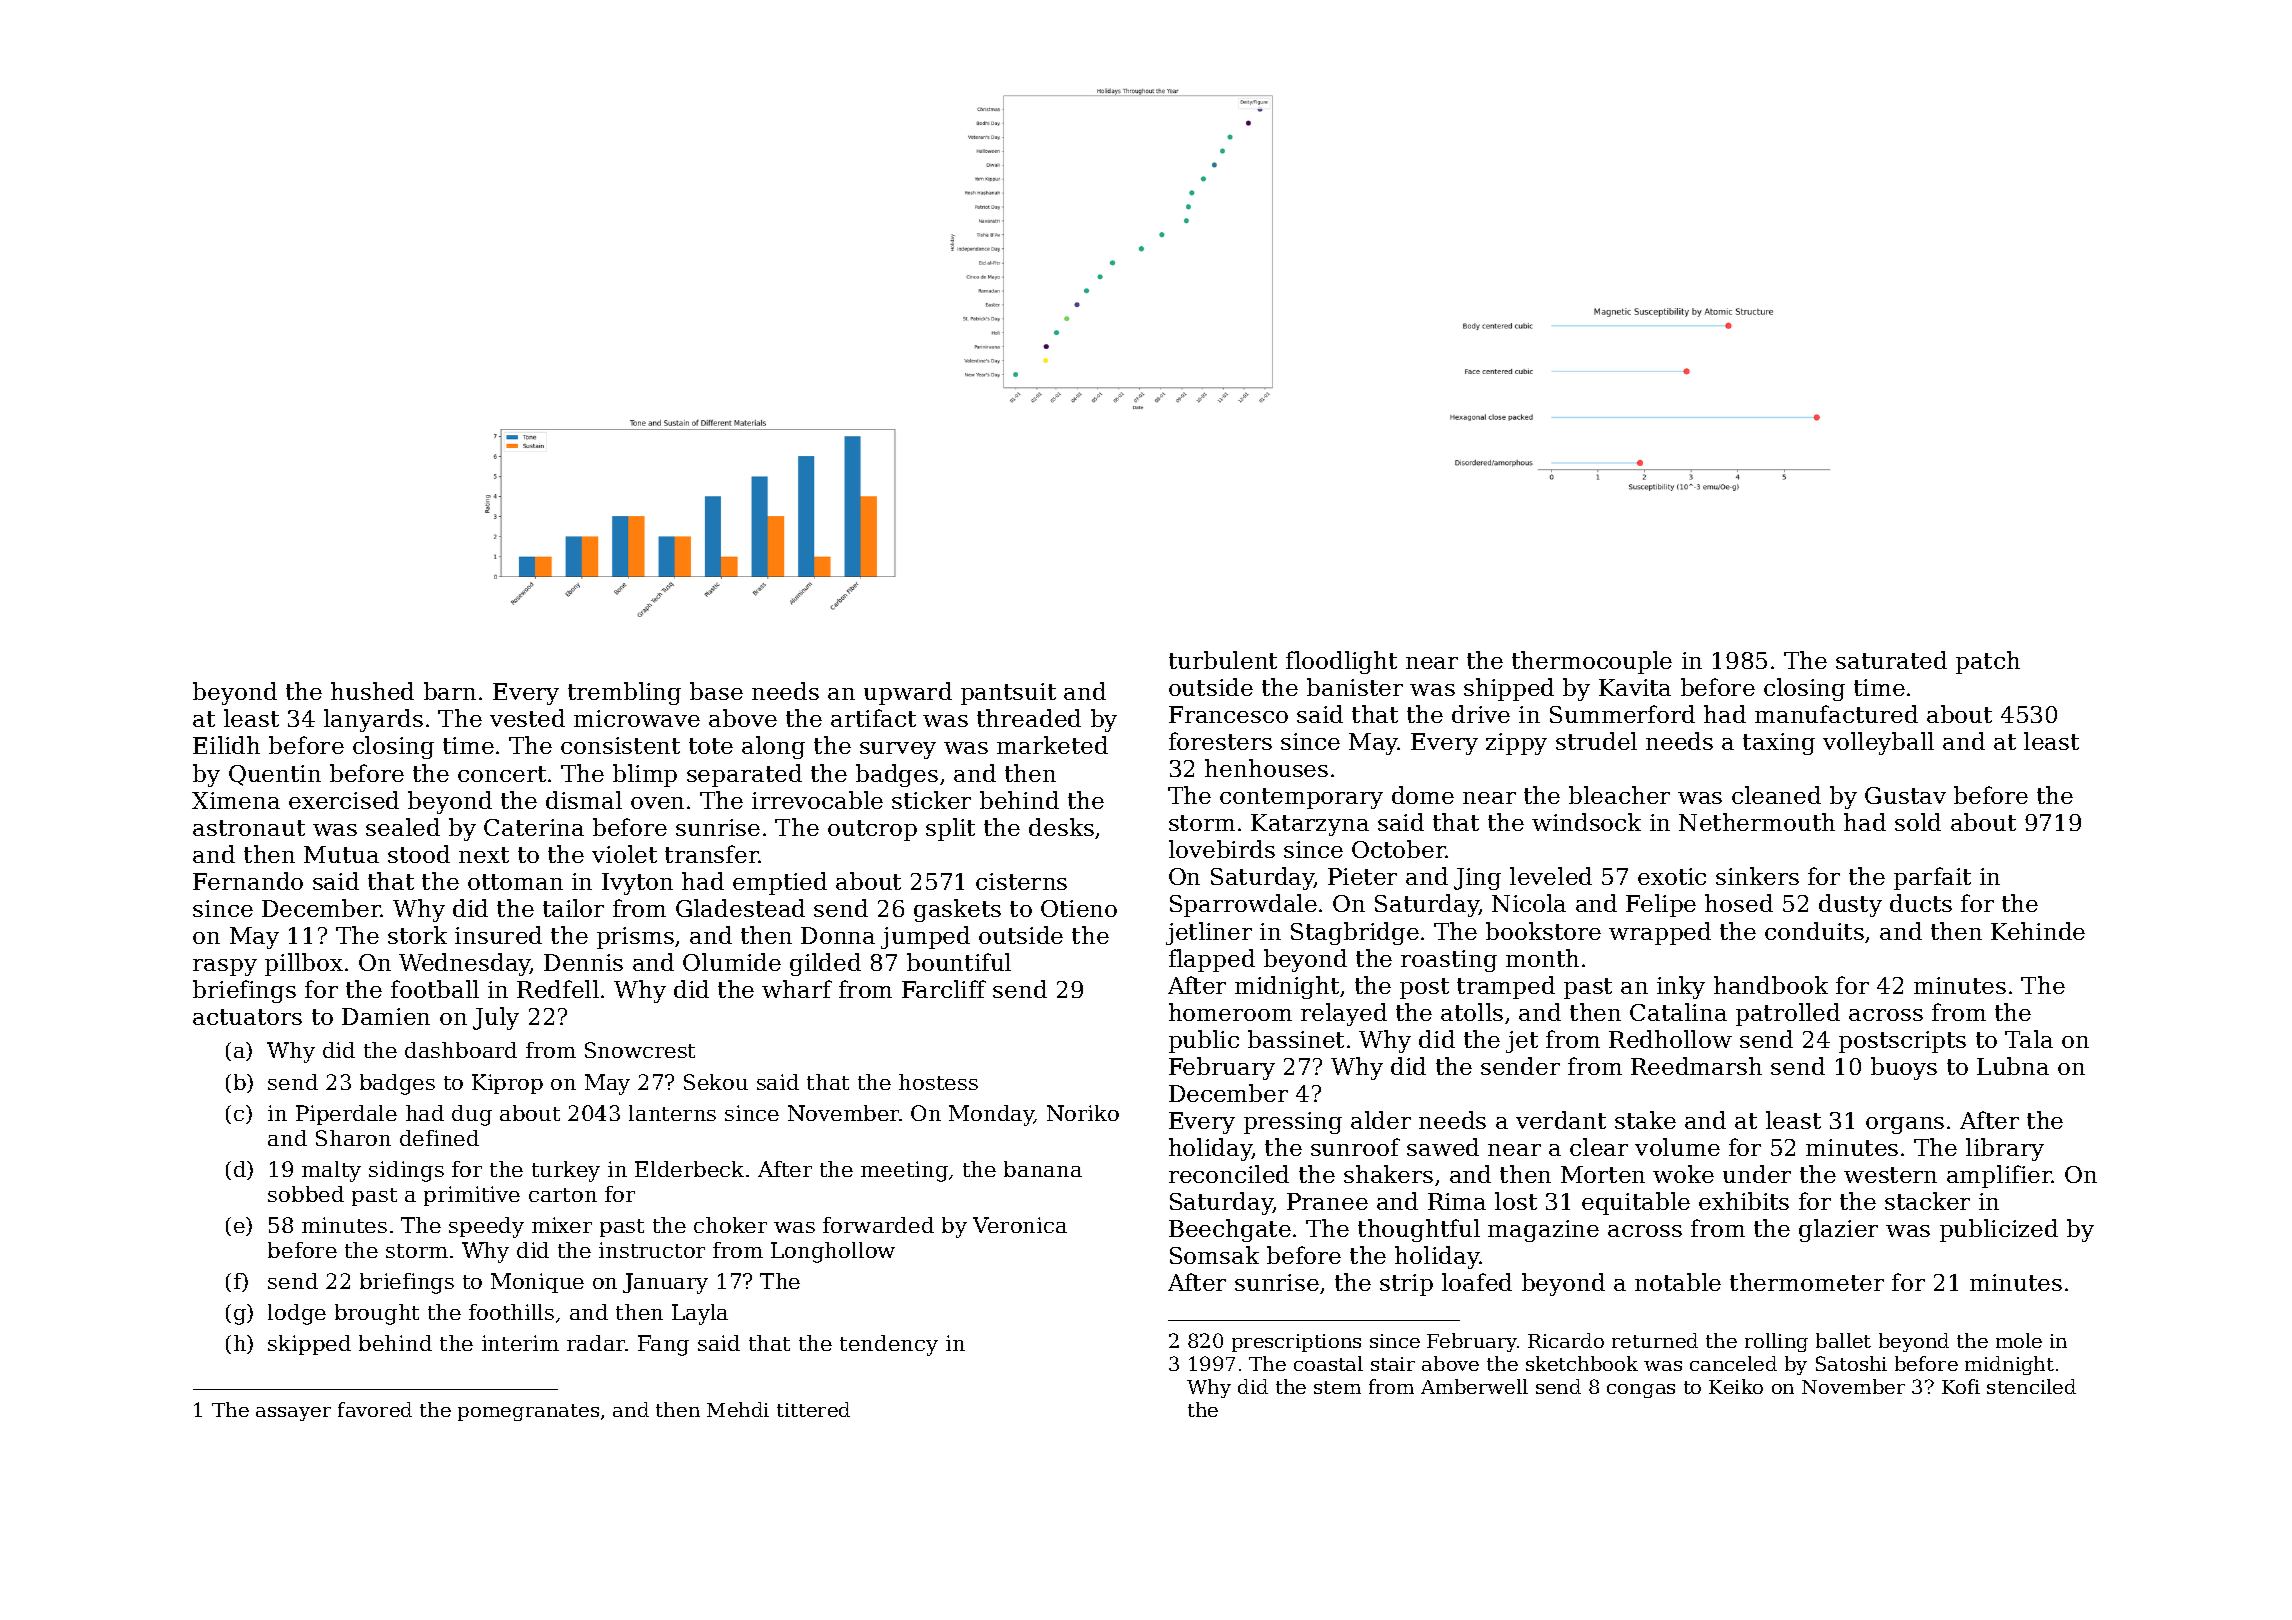 The width and height of the screenshot is (2292, 1620). I want to click on Veronica, so click(1020, 1225).
